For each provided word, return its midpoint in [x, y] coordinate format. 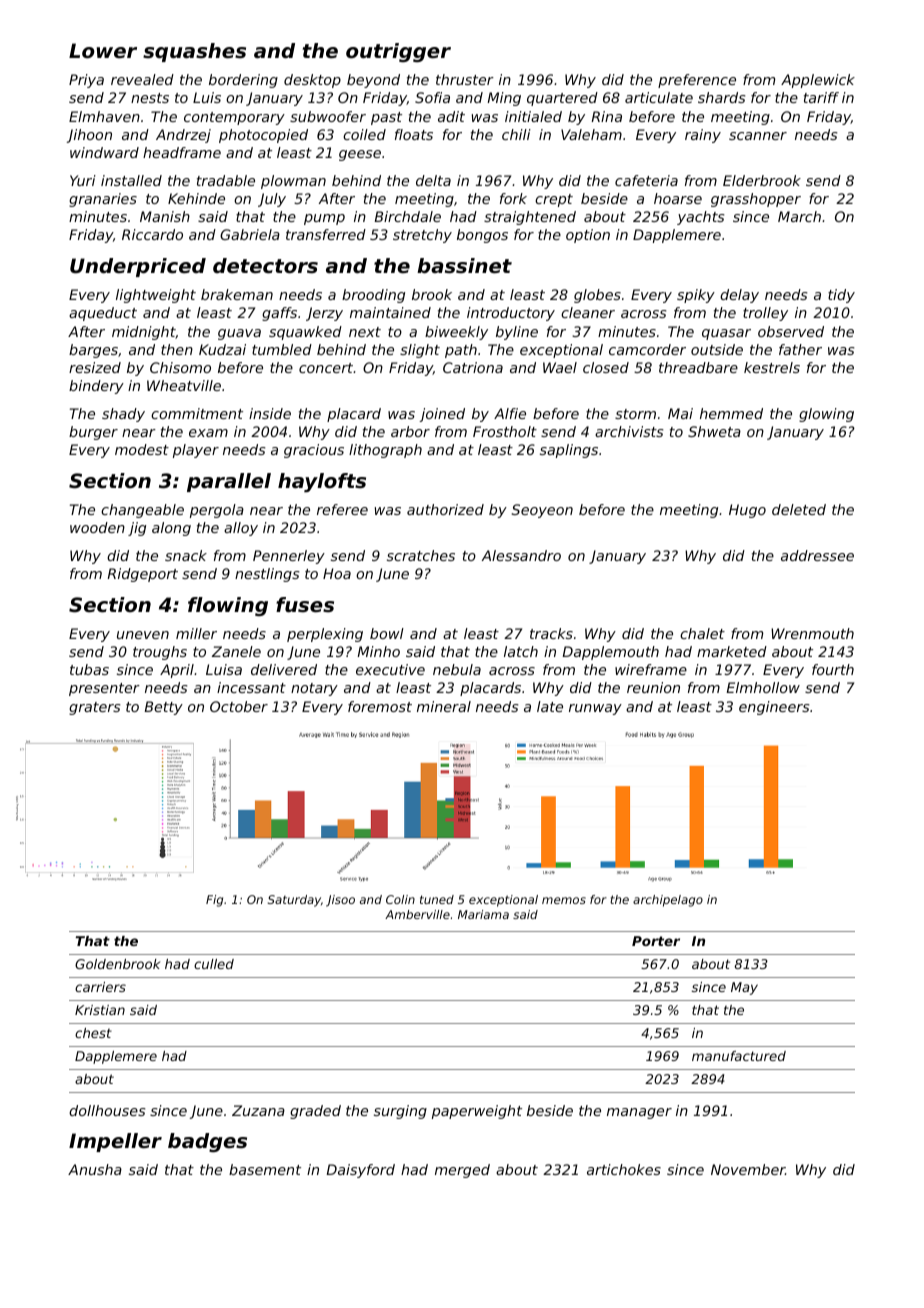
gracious [314, 451]
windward [104, 152]
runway [595, 709]
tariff [821, 97]
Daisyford [360, 1171]
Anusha [95, 1169]
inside [270, 413]
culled [214, 964]
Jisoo [340, 901]
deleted [799, 509]
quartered [562, 99]
